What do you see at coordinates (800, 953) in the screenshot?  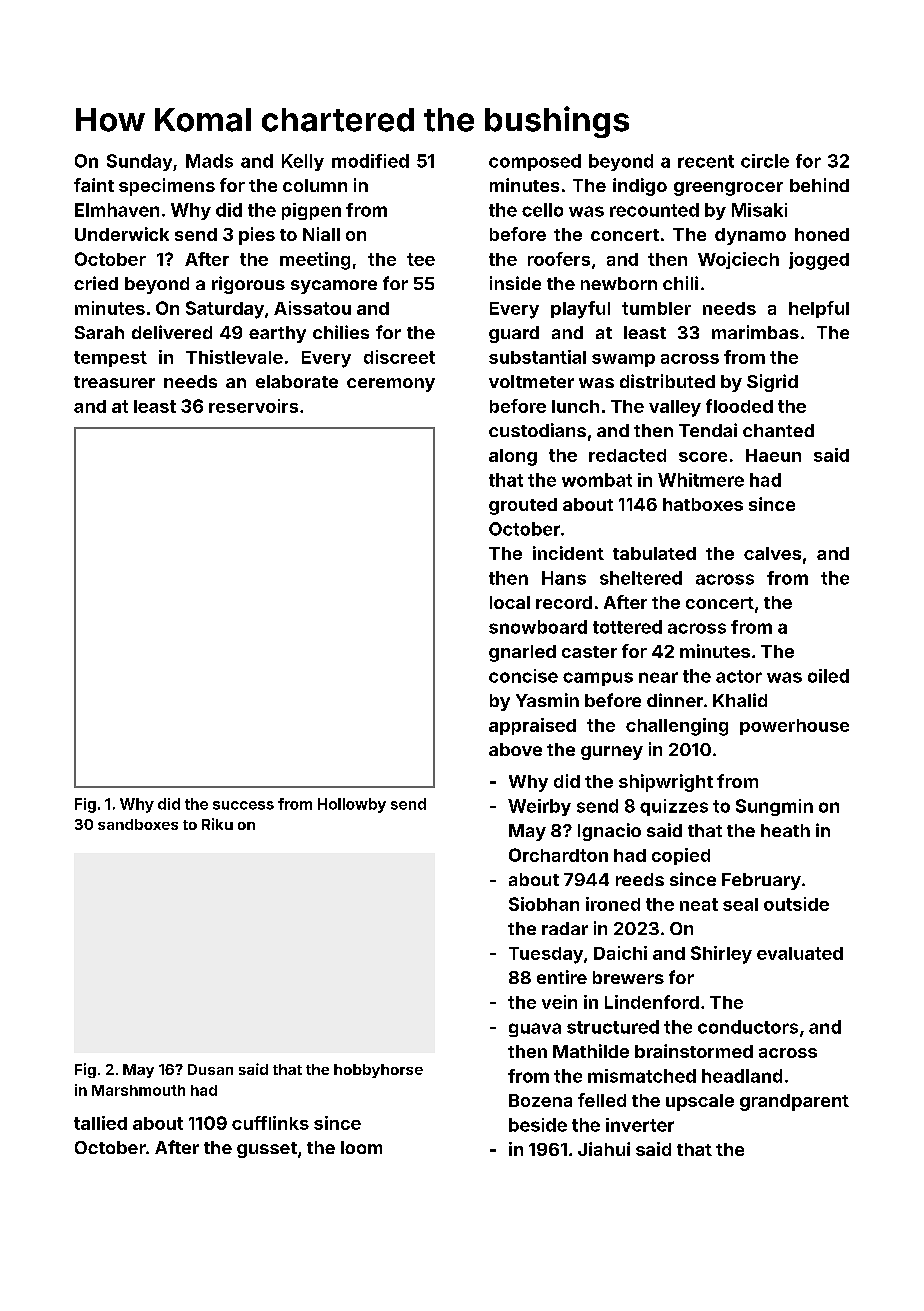 I see `evaluated` at bounding box center [800, 953].
